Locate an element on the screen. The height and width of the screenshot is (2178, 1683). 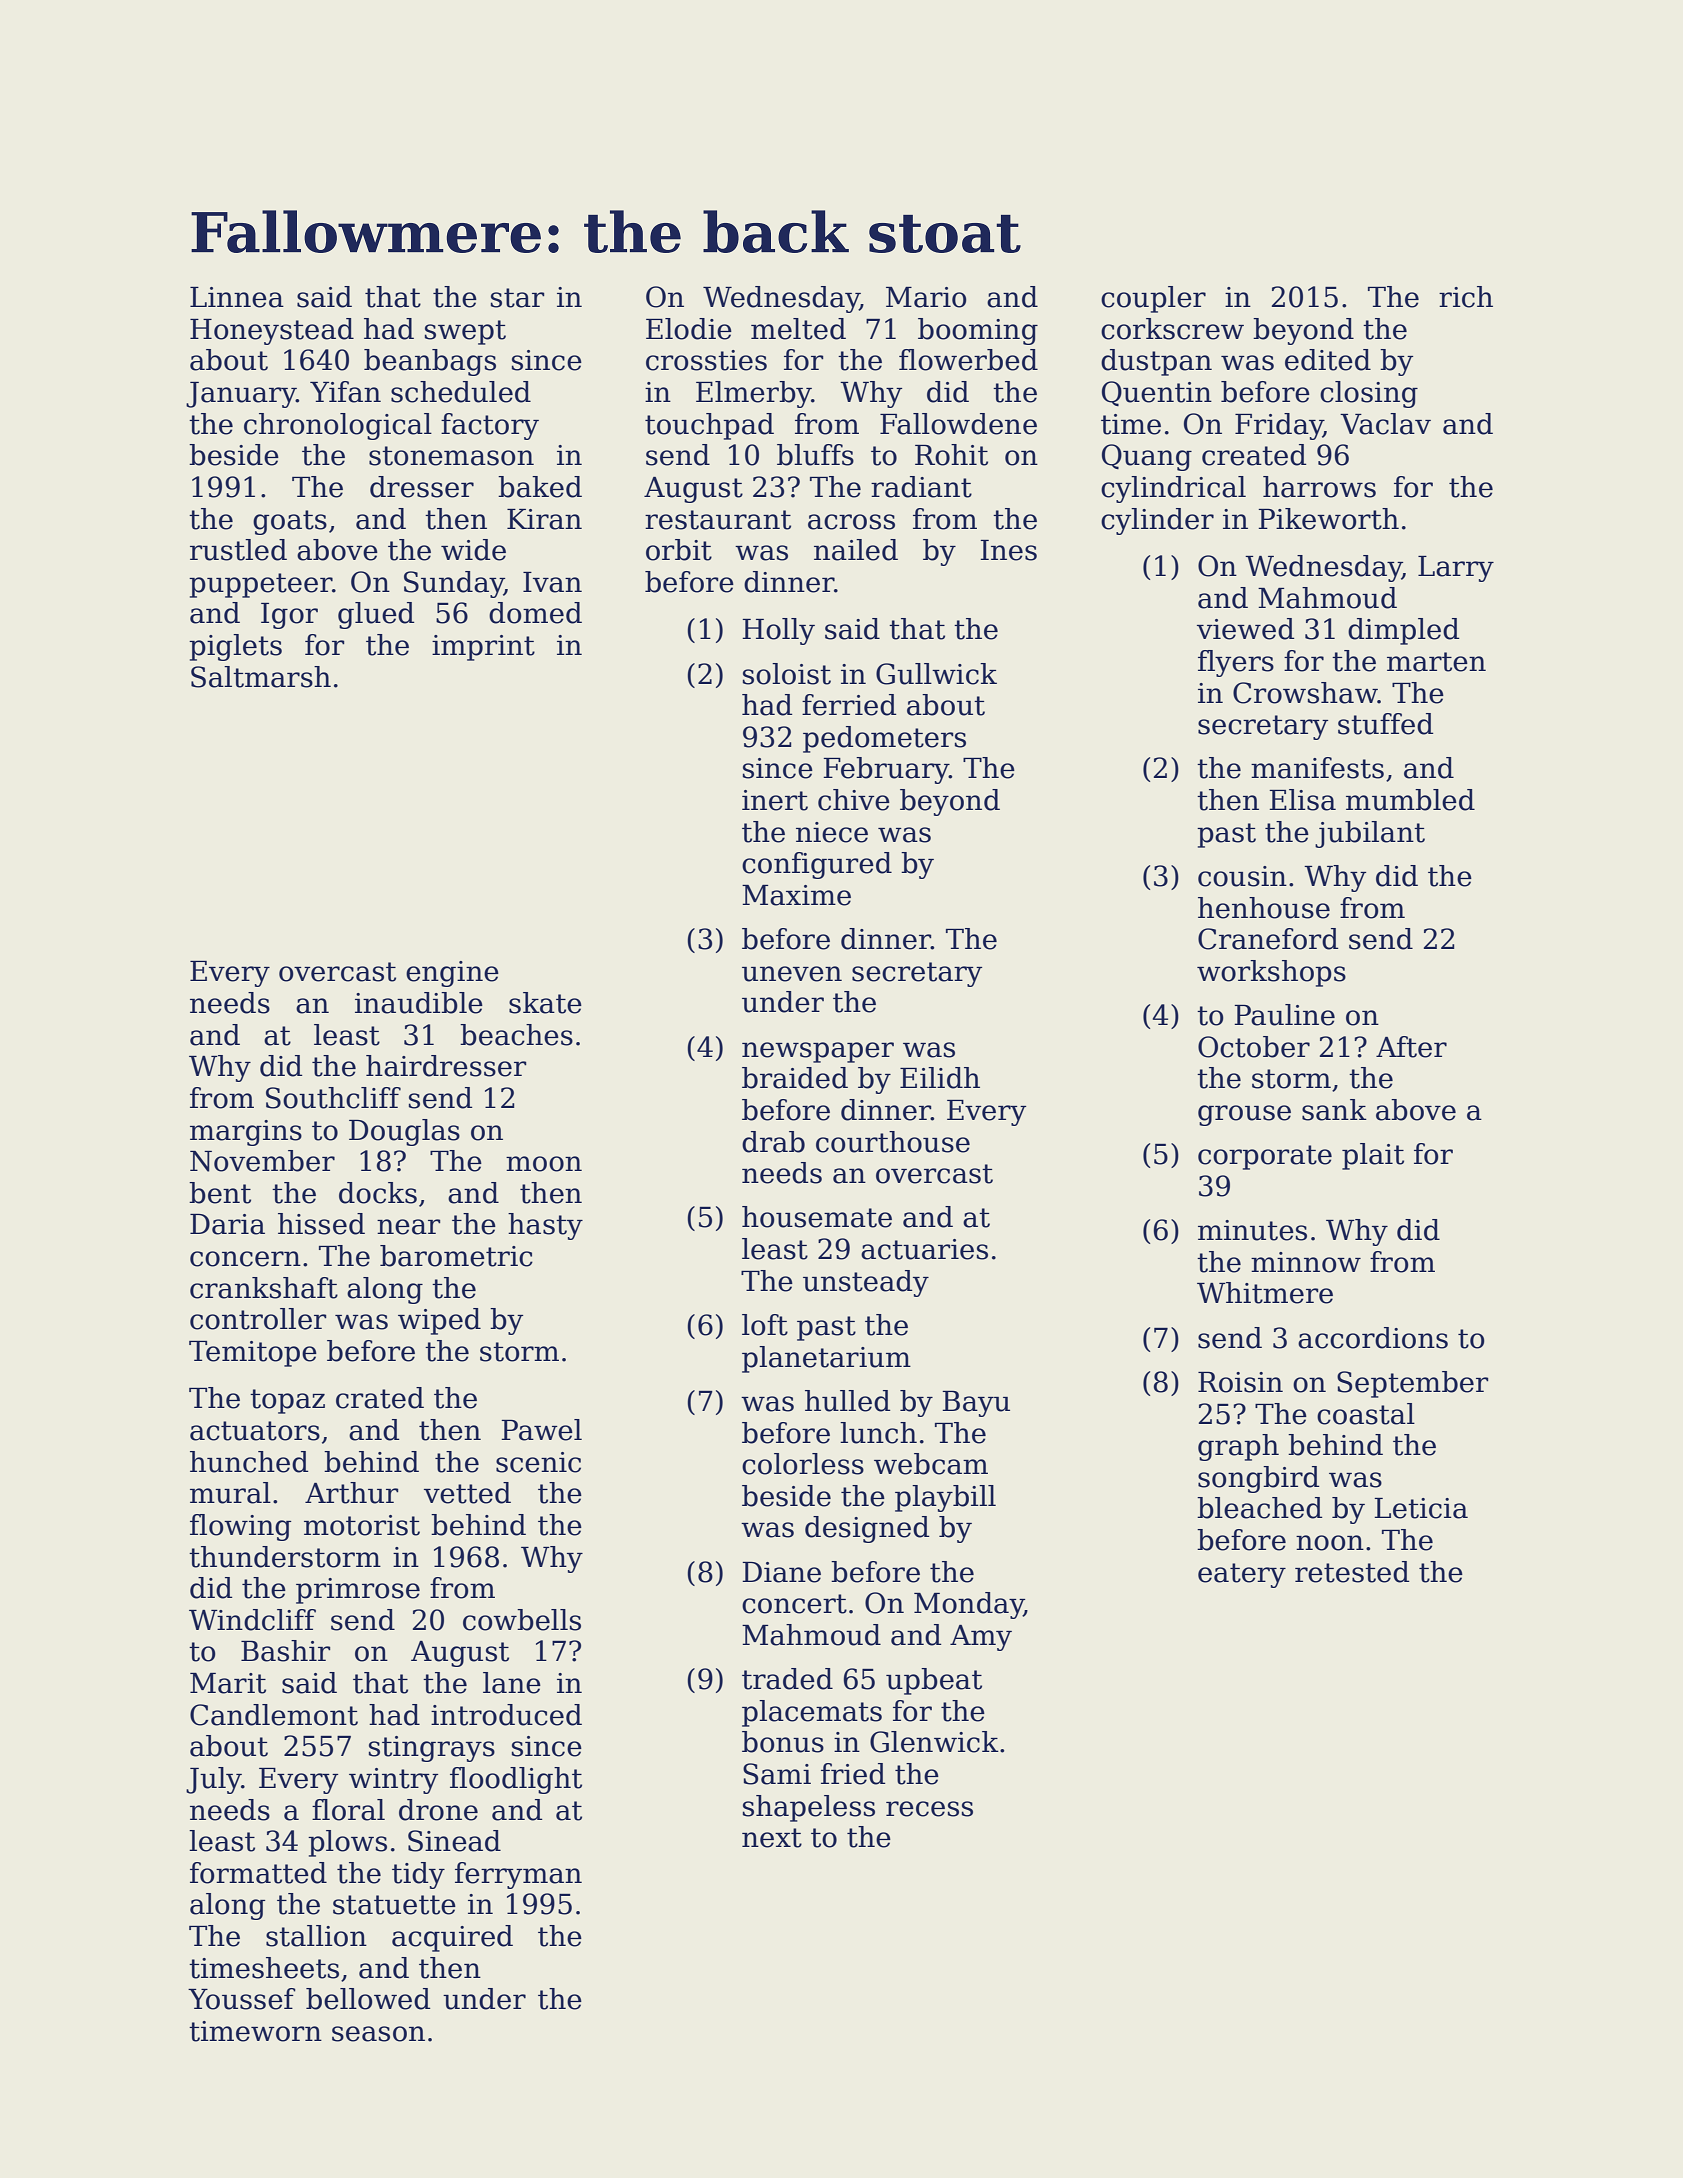
Linnea is located at coordinates (237, 297).
